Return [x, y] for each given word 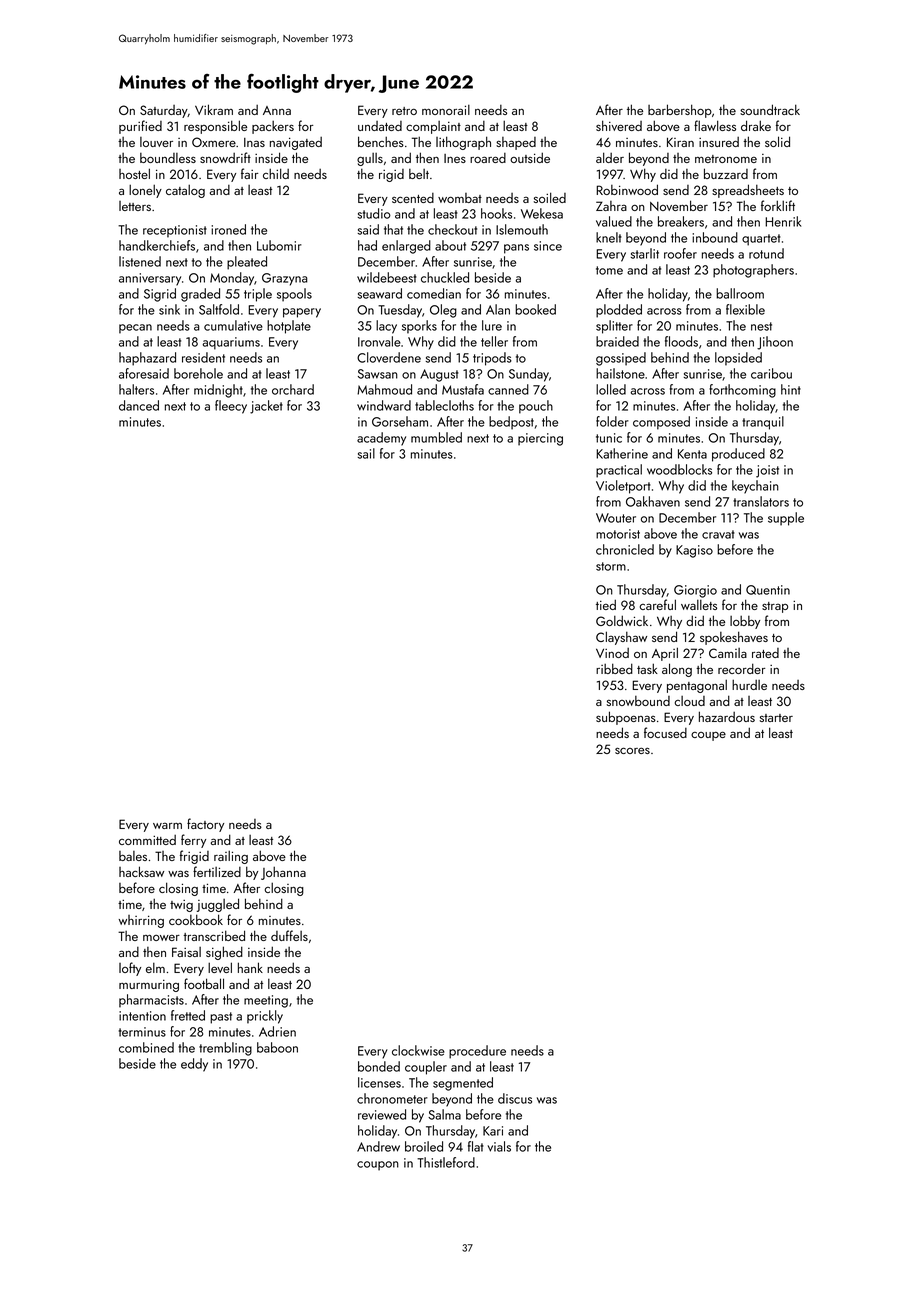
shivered [619, 125]
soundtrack [770, 109]
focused [665, 732]
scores [632, 750]
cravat [718, 534]
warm [167, 825]
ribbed [614, 668]
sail [366, 453]
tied [606, 604]
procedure [477, 1052]
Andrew [378, 1146]
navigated [296, 143]
